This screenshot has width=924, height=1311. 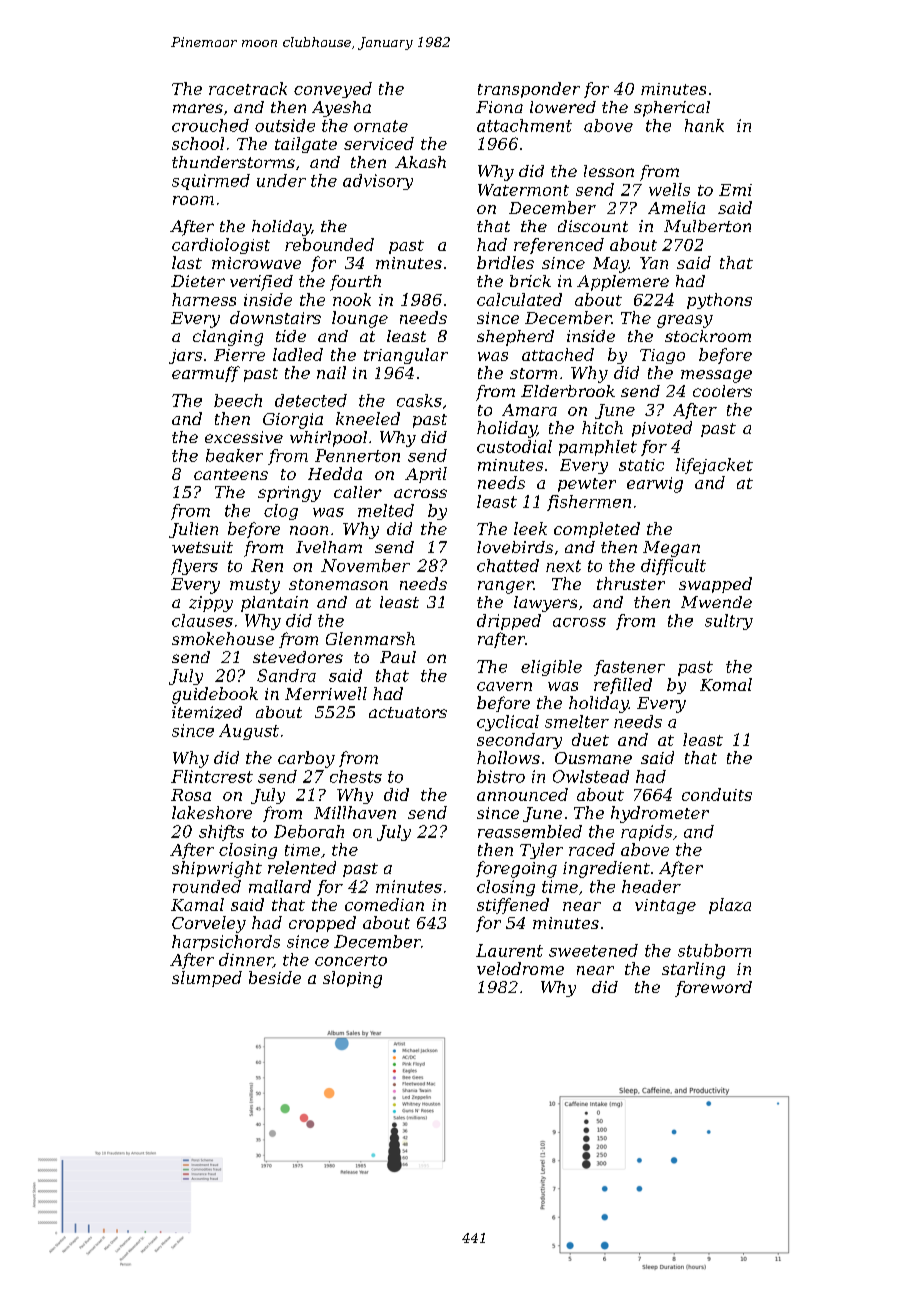 I want to click on hank, so click(x=704, y=125).
